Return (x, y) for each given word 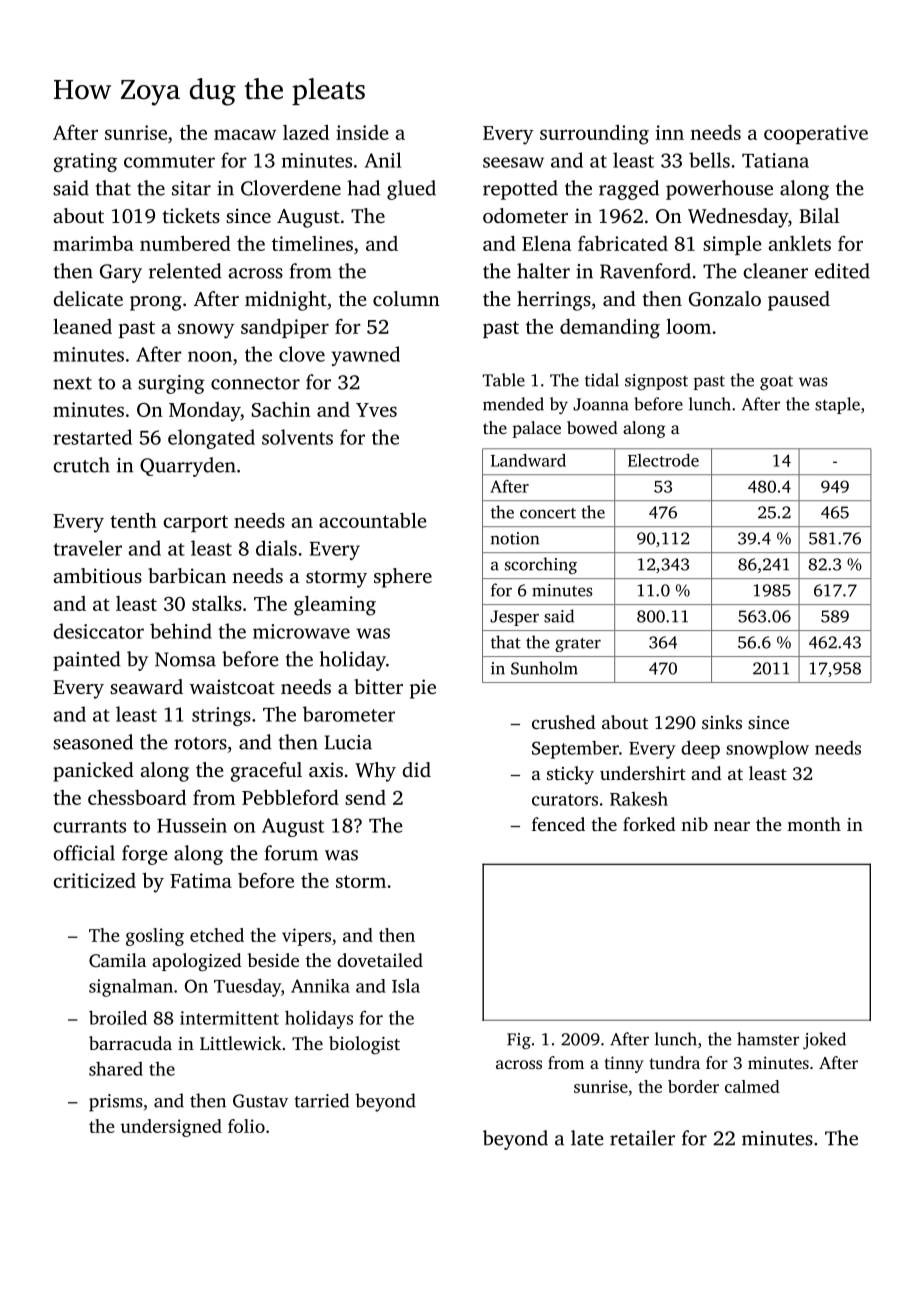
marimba (93, 243)
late (587, 1138)
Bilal (819, 215)
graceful (266, 772)
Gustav (260, 1101)
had (363, 188)
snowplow (767, 750)
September (575, 750)
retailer (642, 1138)
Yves (376, 410)
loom (688, 326)
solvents (297, 437)
